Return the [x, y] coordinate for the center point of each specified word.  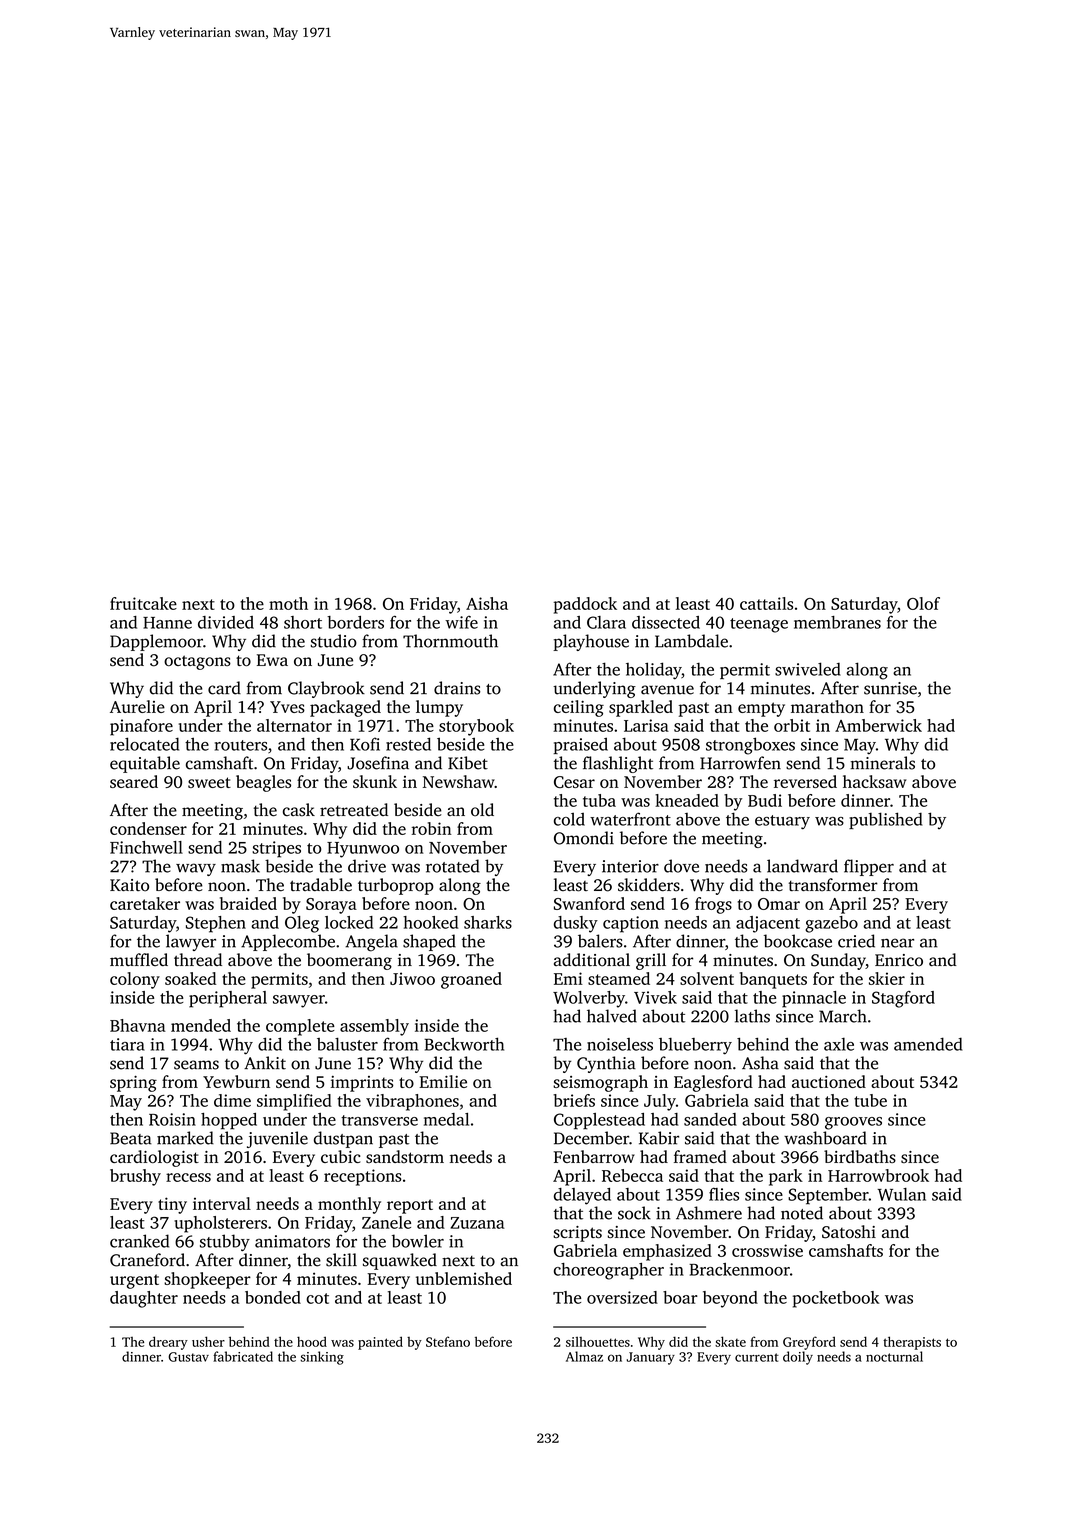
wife [461, 622]
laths [752, 1016]
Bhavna [138, 1025]
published [885, 820]
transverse [379, 1120]
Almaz [584, 1356]
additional [592, 960]
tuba [599, 800]
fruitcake [143, 603]
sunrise [890, 688]
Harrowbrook [878, 1175]
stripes [276, 849]
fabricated [243, 1356]
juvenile [277, 1139]
